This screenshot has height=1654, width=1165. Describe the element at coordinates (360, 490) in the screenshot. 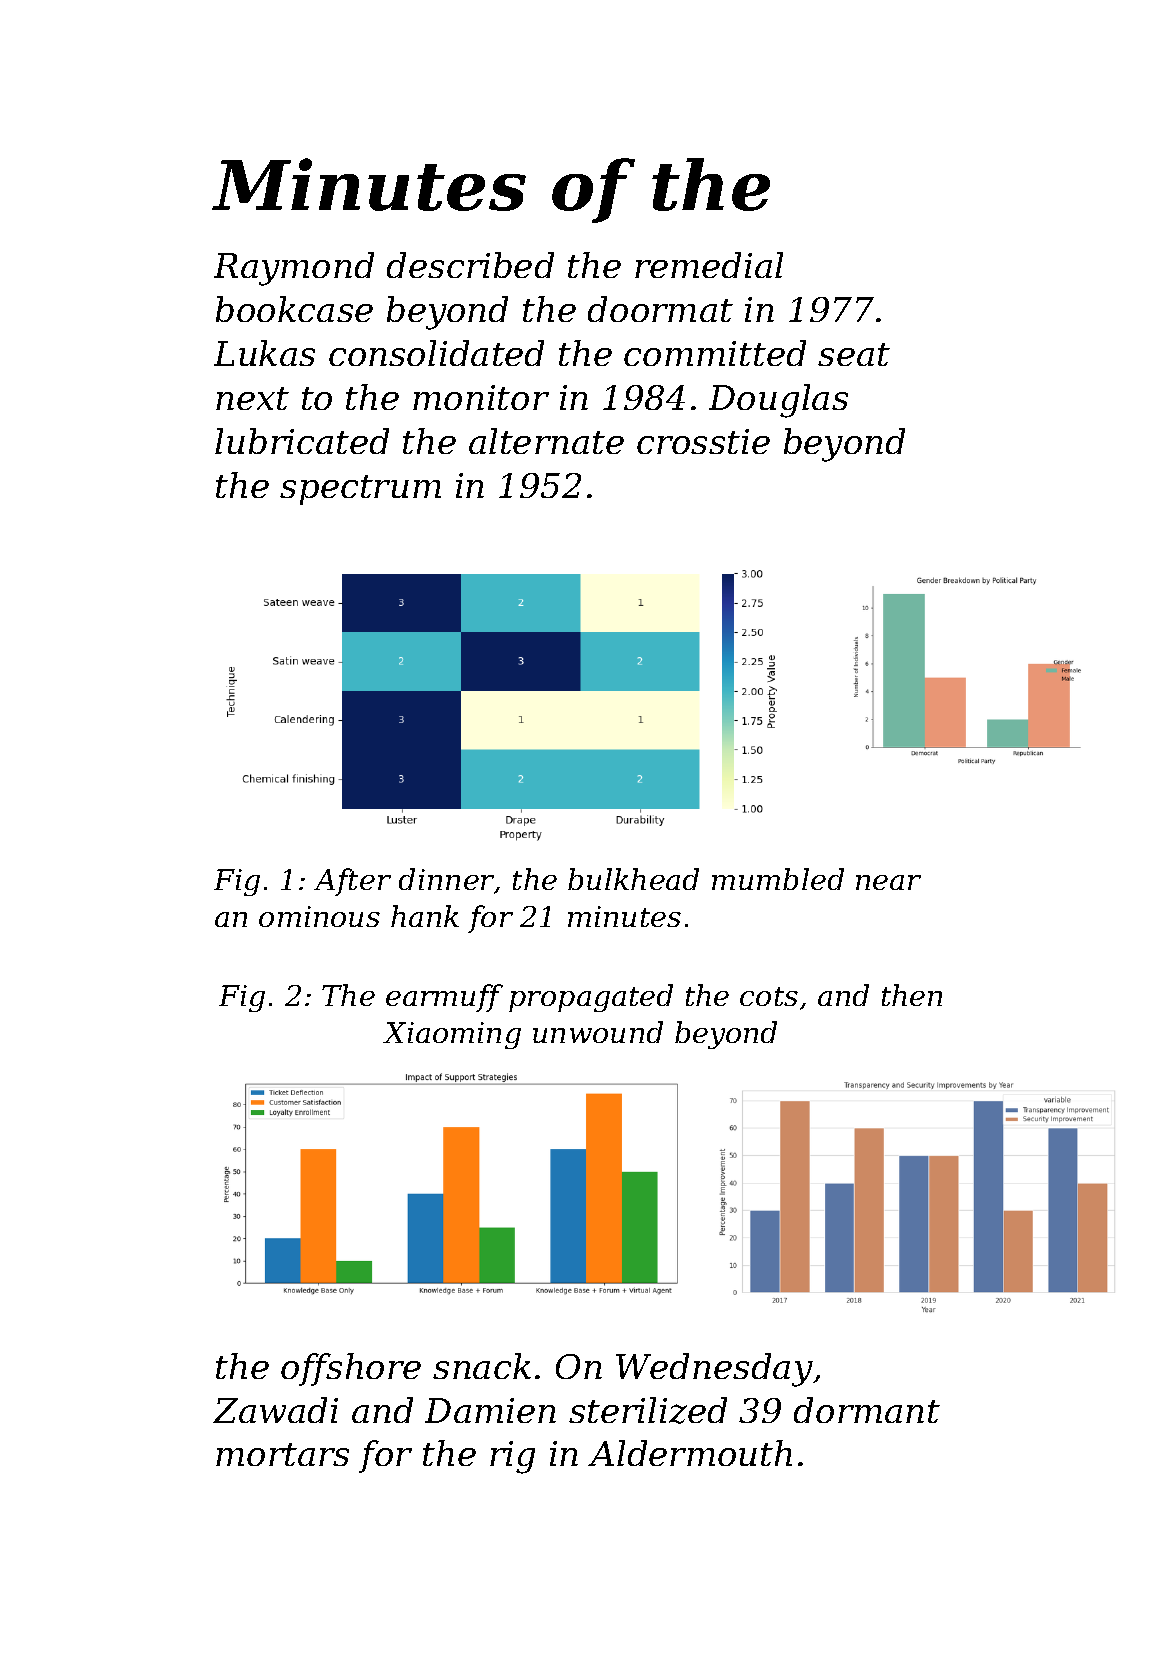

I see `spectrum` at that location.
